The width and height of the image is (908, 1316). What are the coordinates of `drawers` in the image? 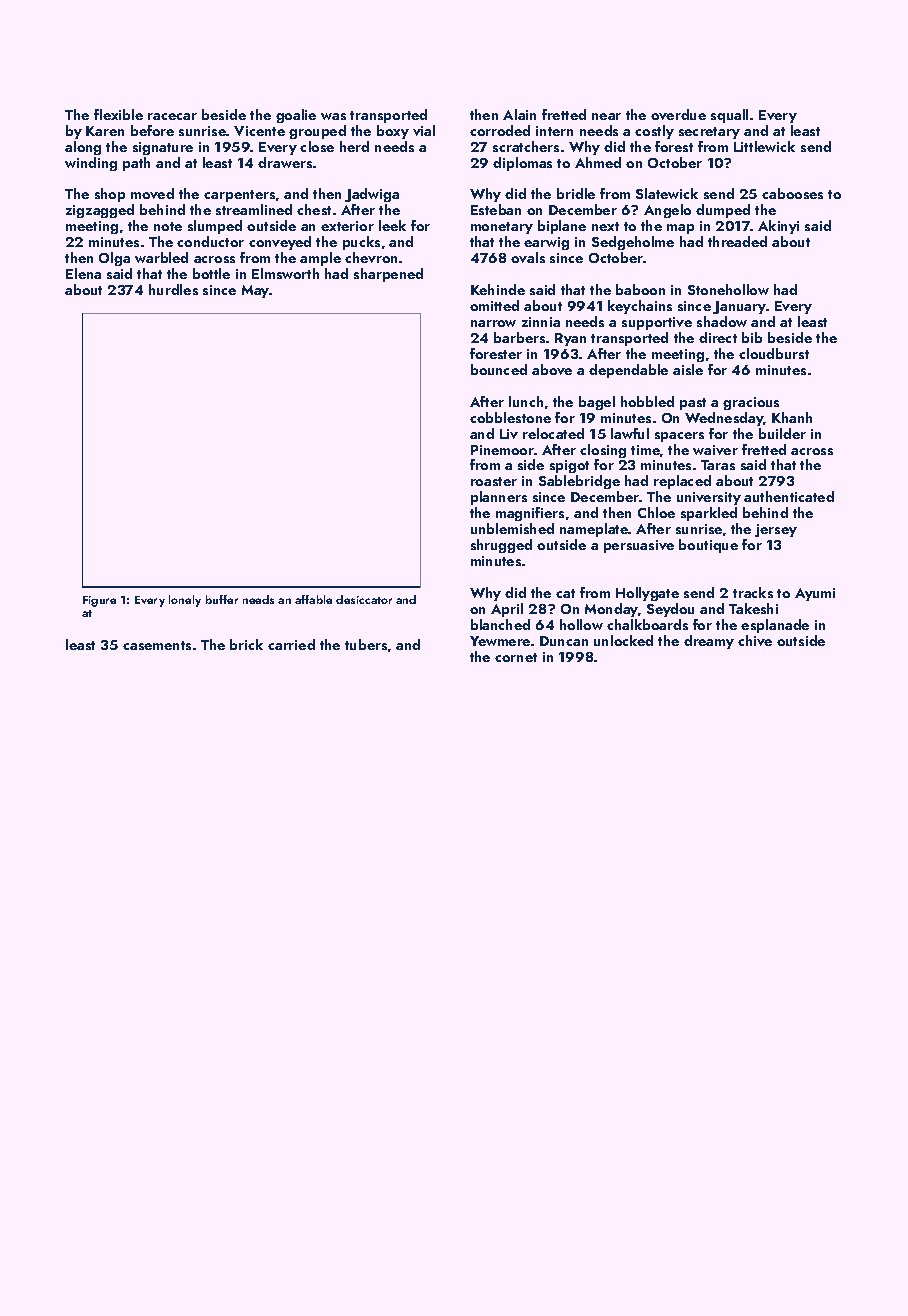 It's located at (285, 162).
